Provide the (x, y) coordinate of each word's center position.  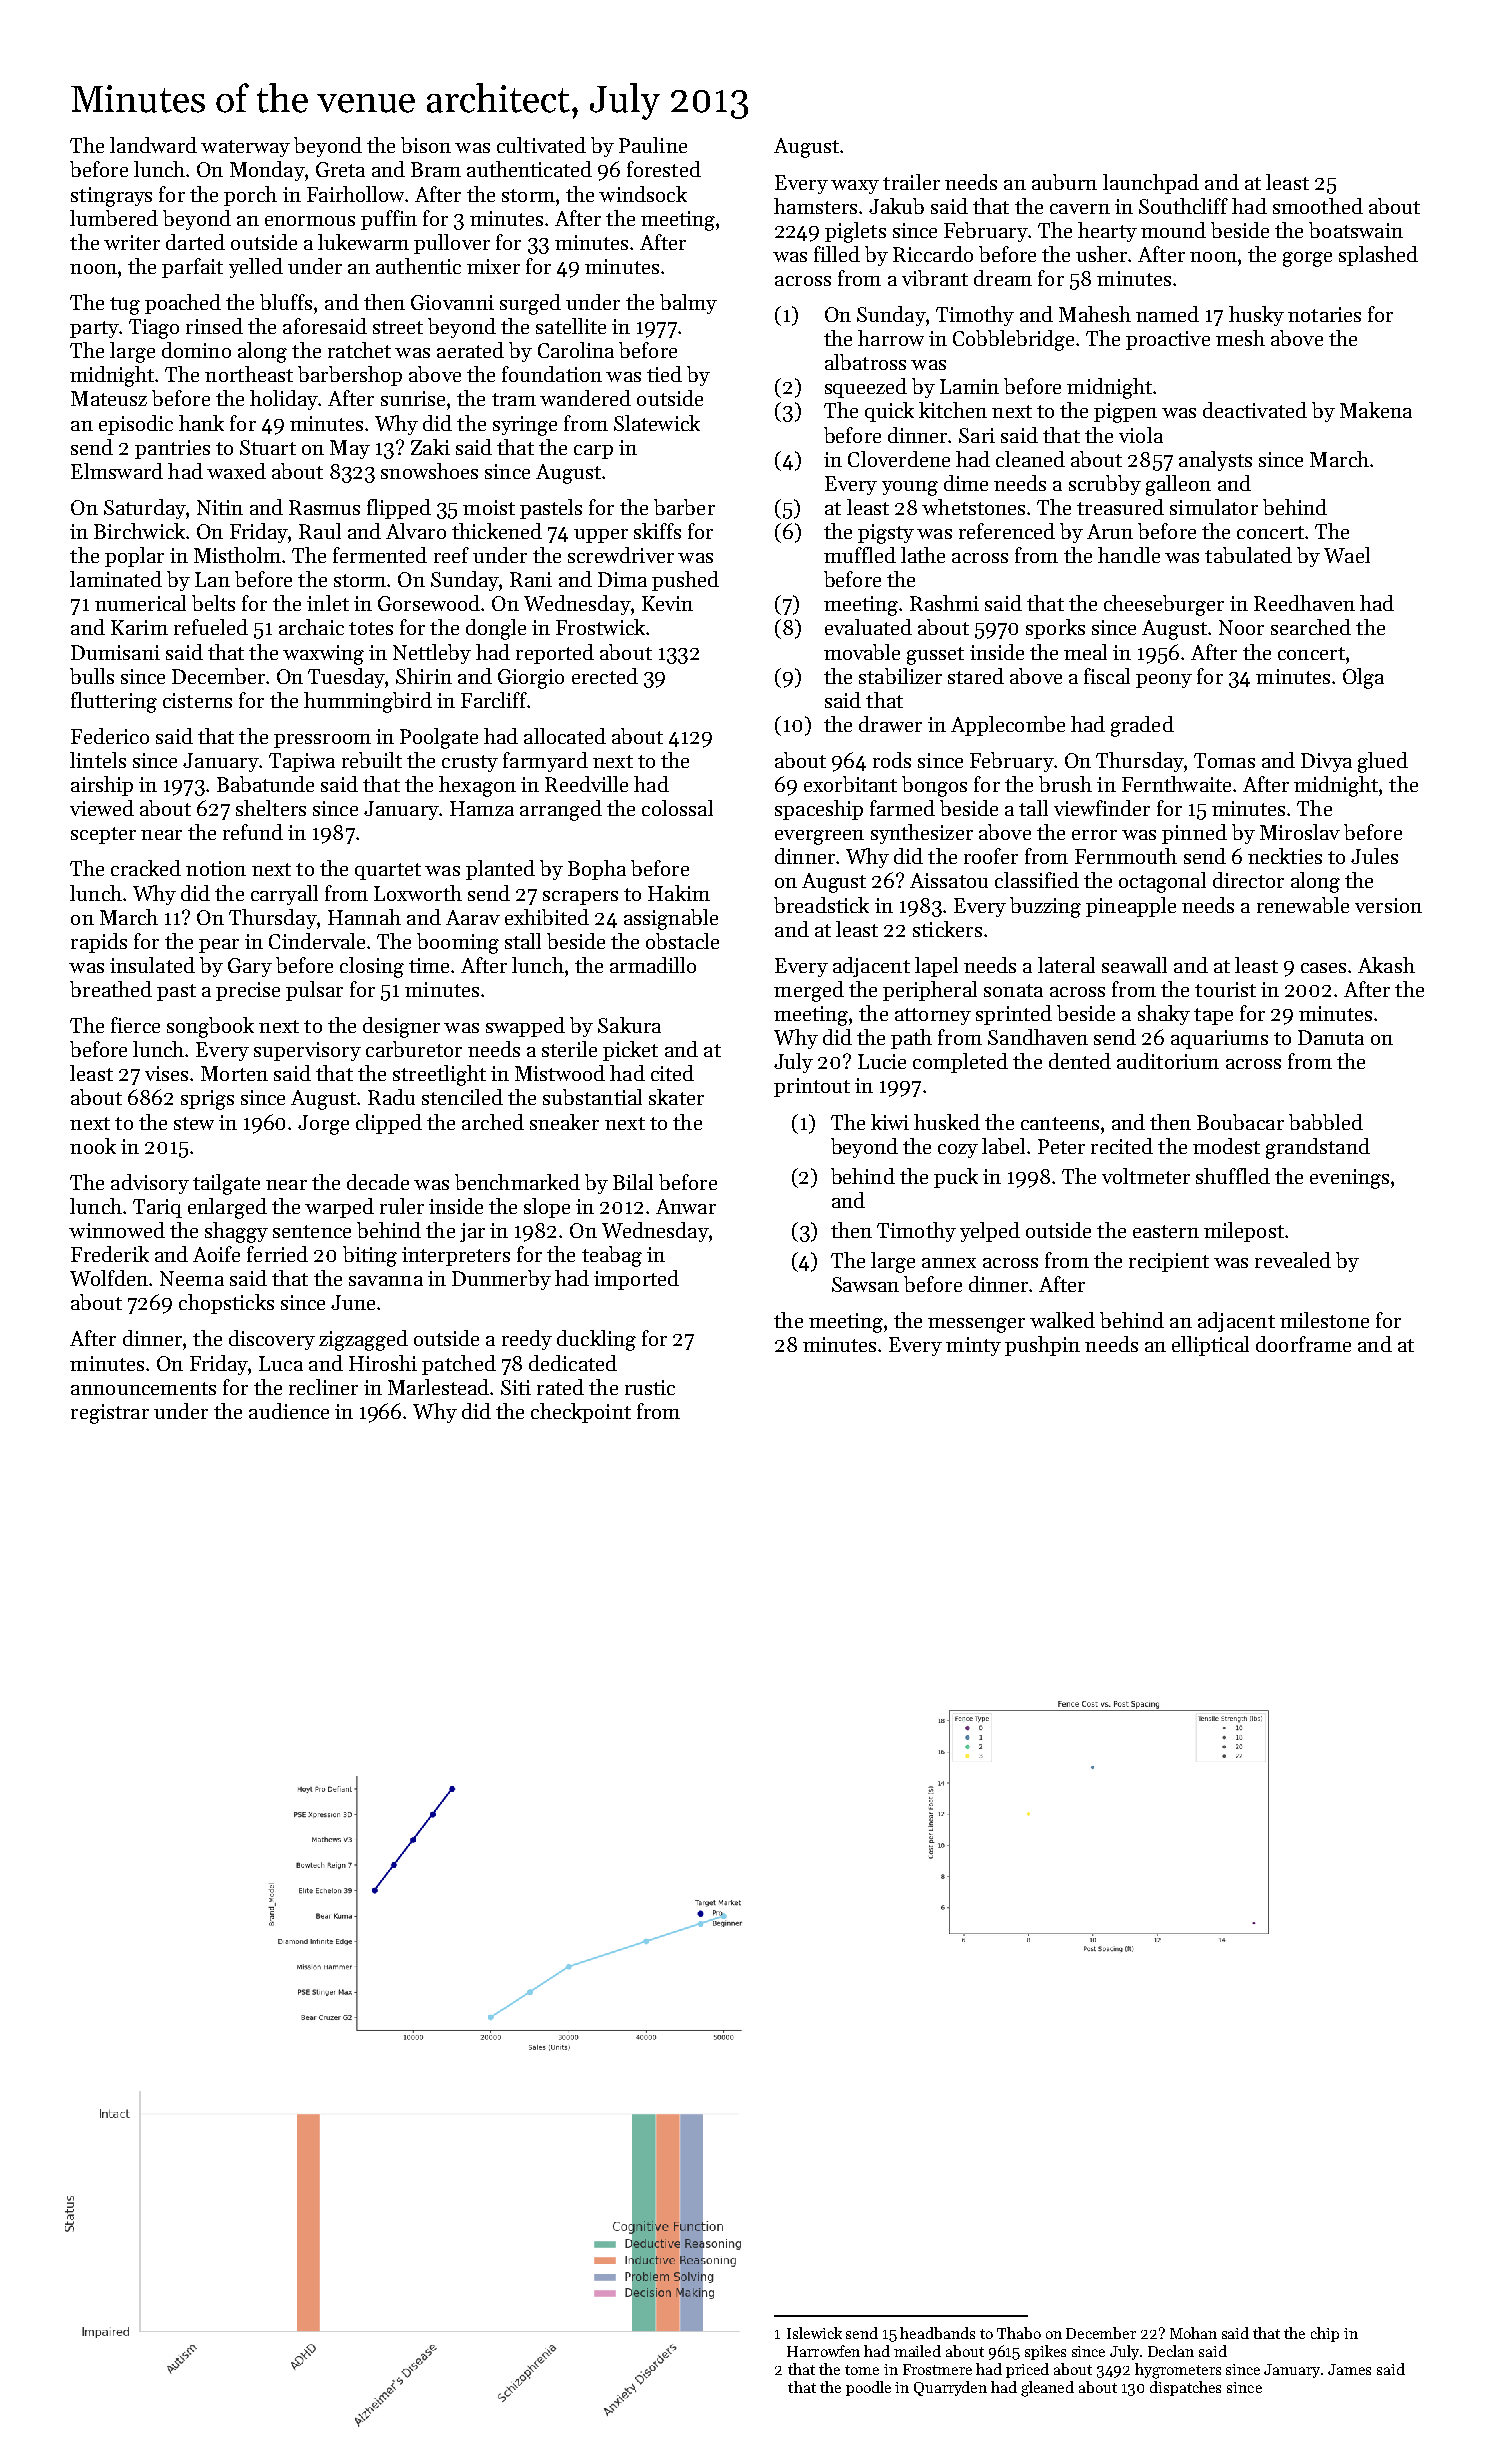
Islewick (814, 2333)
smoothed (1318, 206)
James (1349, 2369)
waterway (245, 148)
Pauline (653, 145)
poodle (868, 2388)
